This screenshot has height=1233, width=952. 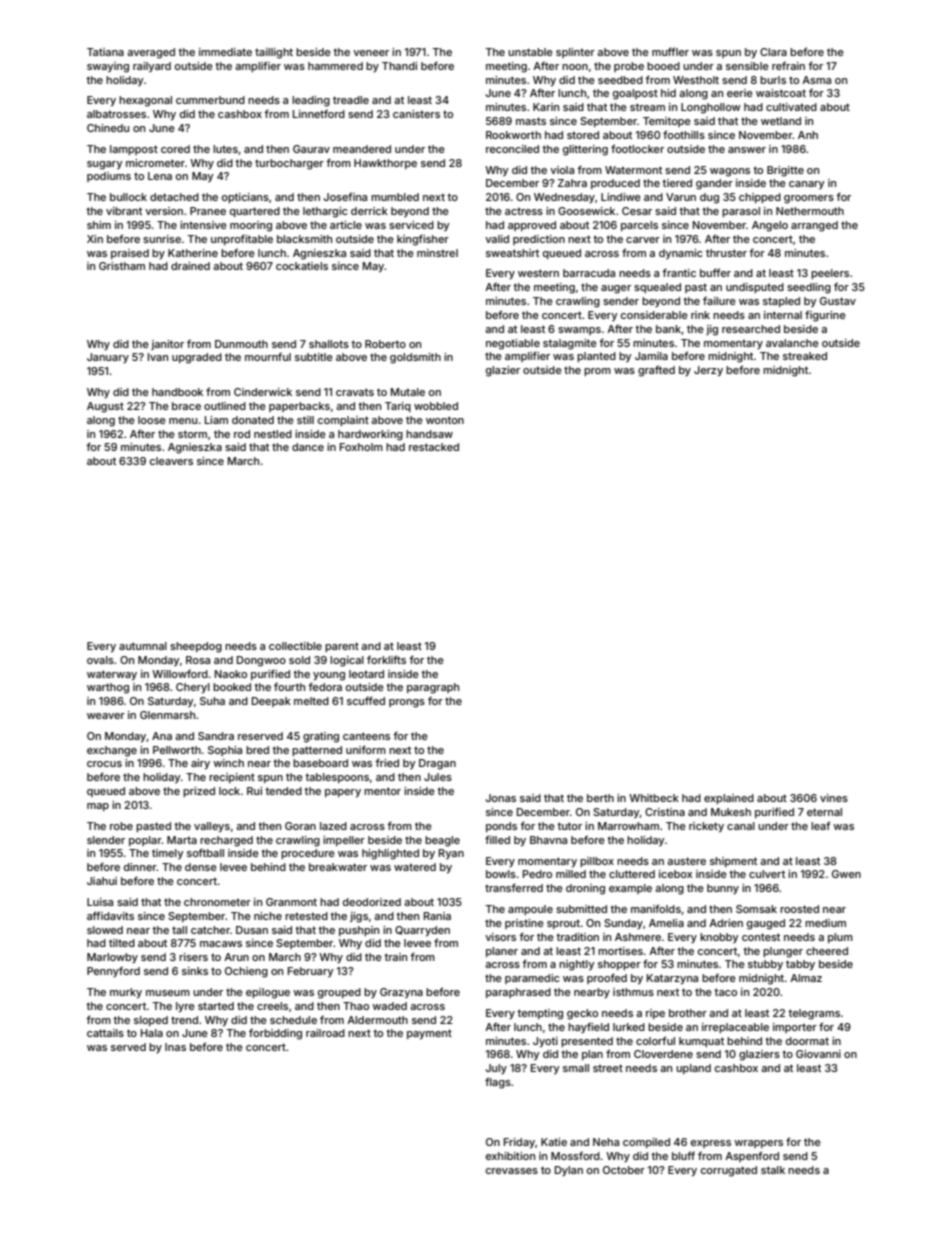 I want to click on streaked, so click(x=805, y=356).
